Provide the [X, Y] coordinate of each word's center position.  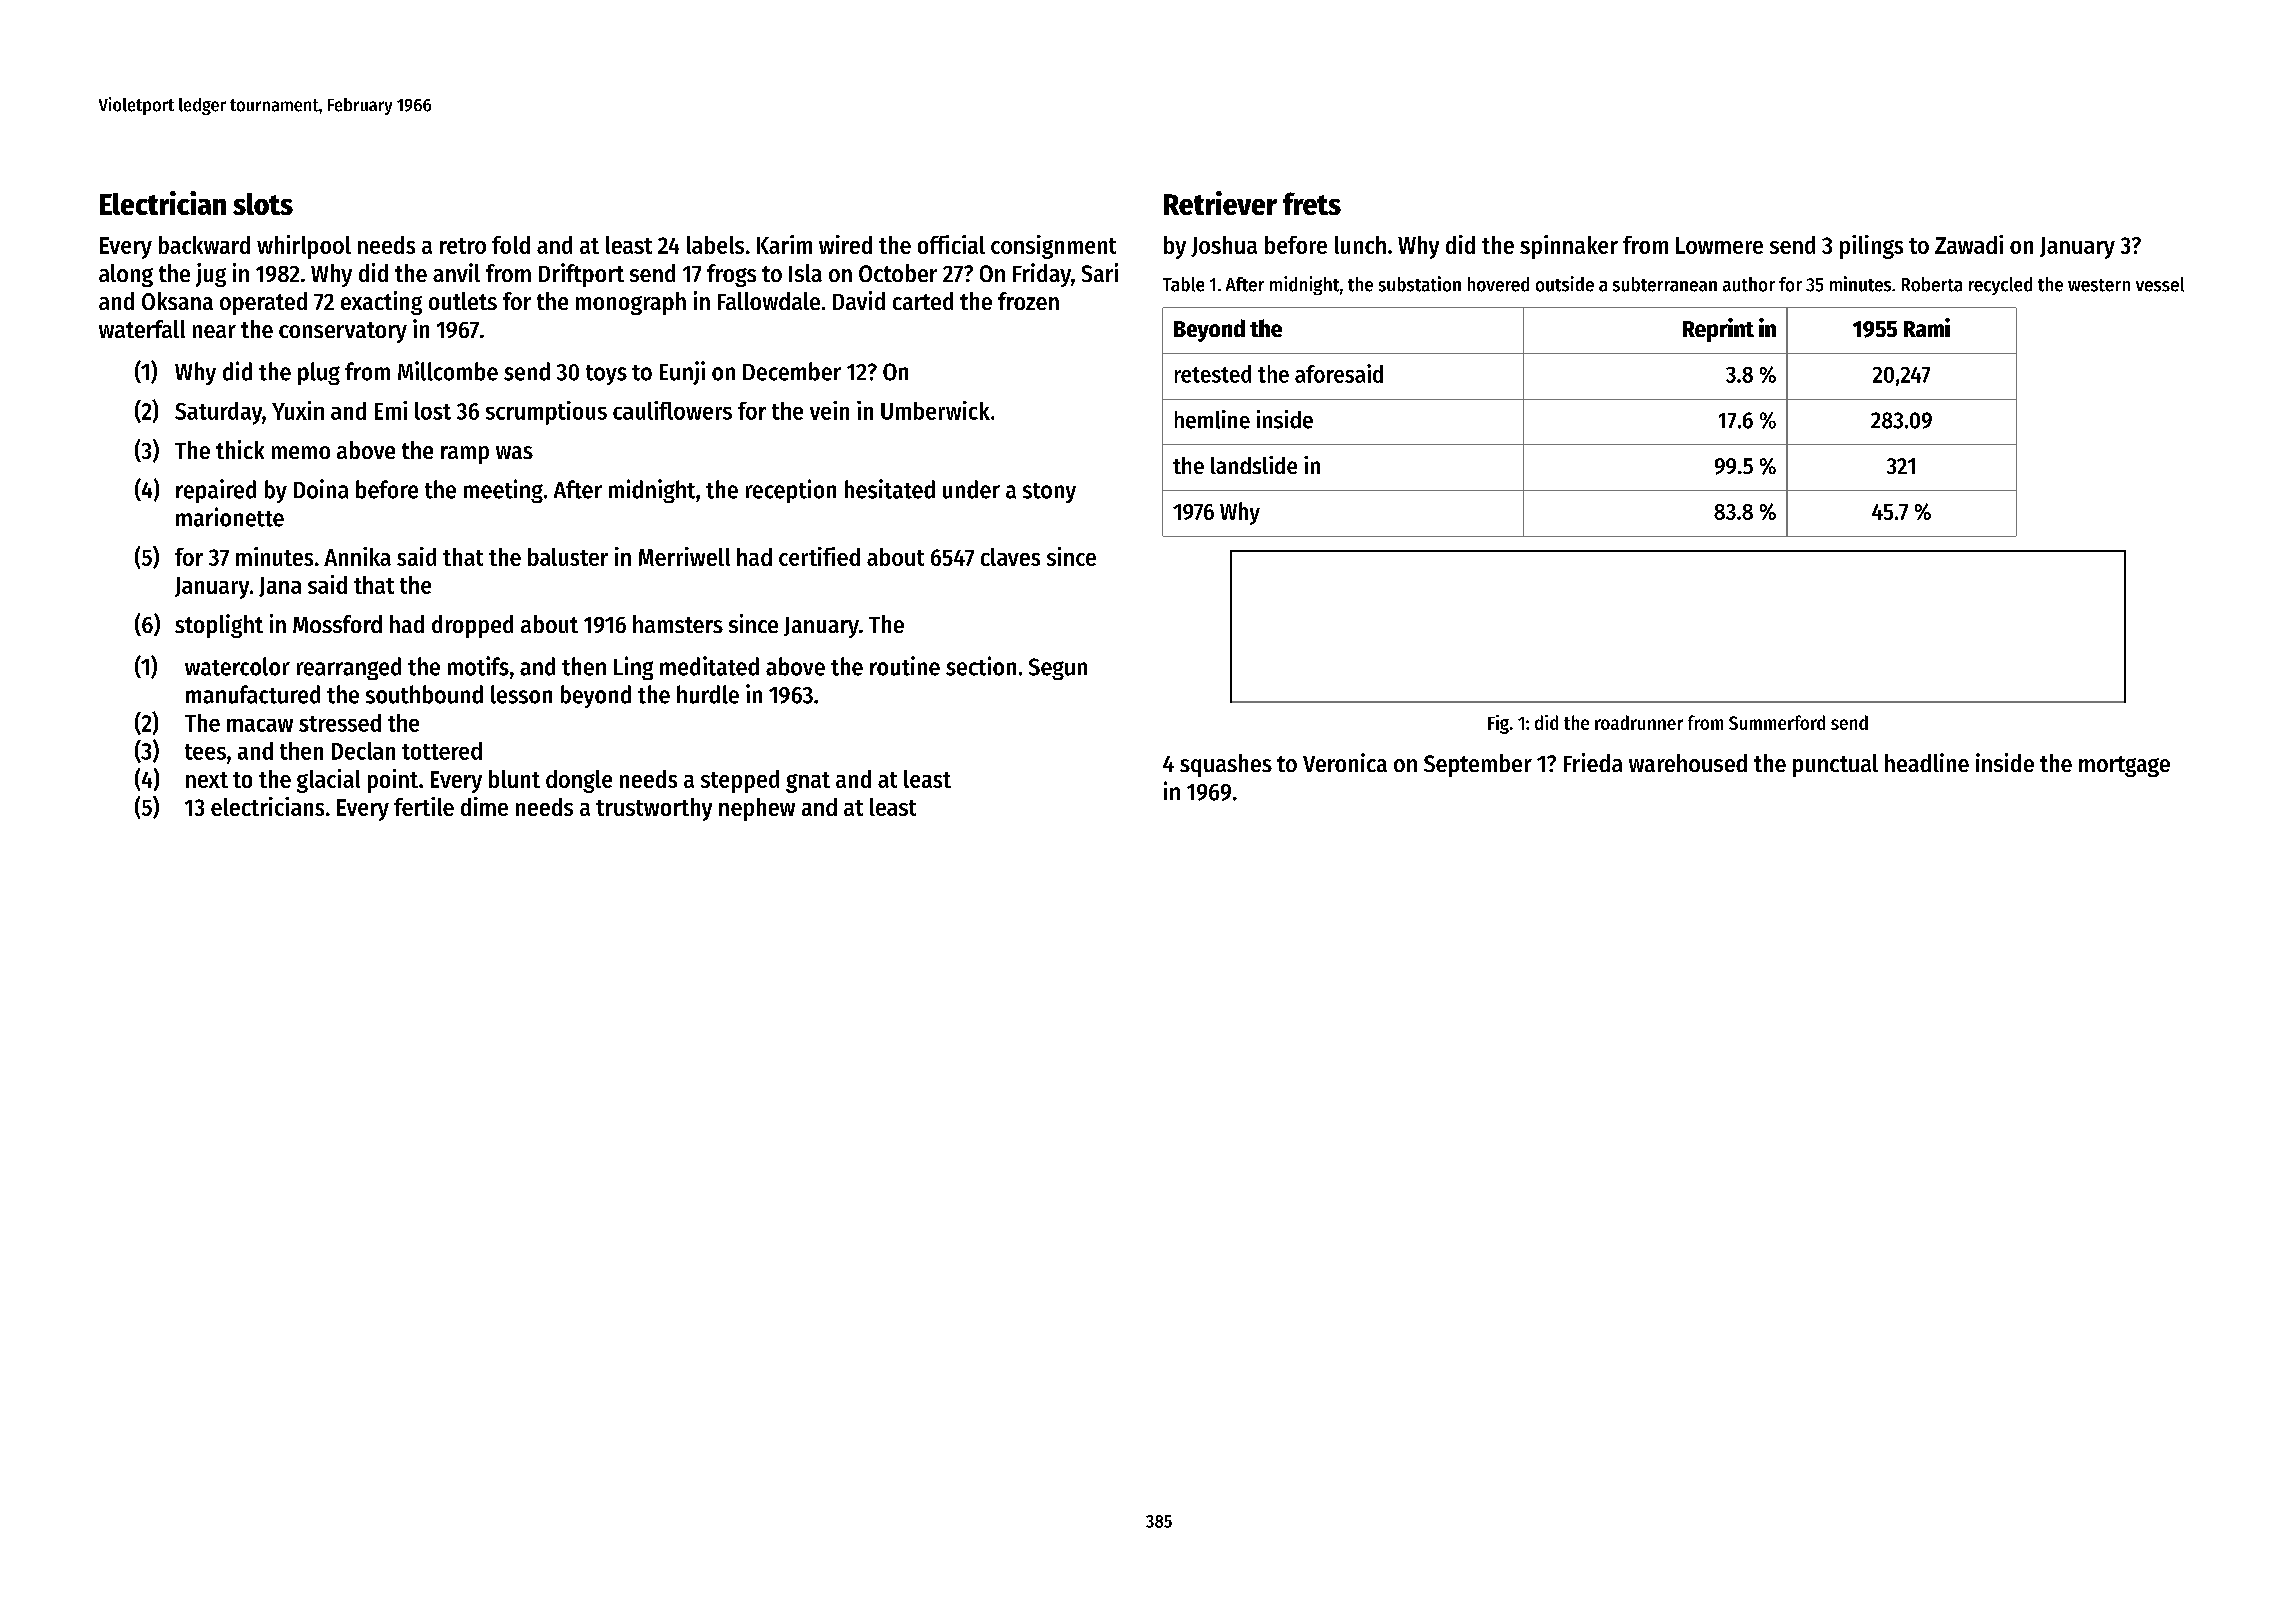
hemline [1212, 419]
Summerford [1777, 722]
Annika [357, 556]
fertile [424, 806]
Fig [1498, 724]
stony [1049, 493]
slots [263, 204]
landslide [1254, 465]
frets [1312, 203]
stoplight [219, 626]
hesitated [890, 489]
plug [319, 373]
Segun [1058, 669]
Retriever [1220, 203]
